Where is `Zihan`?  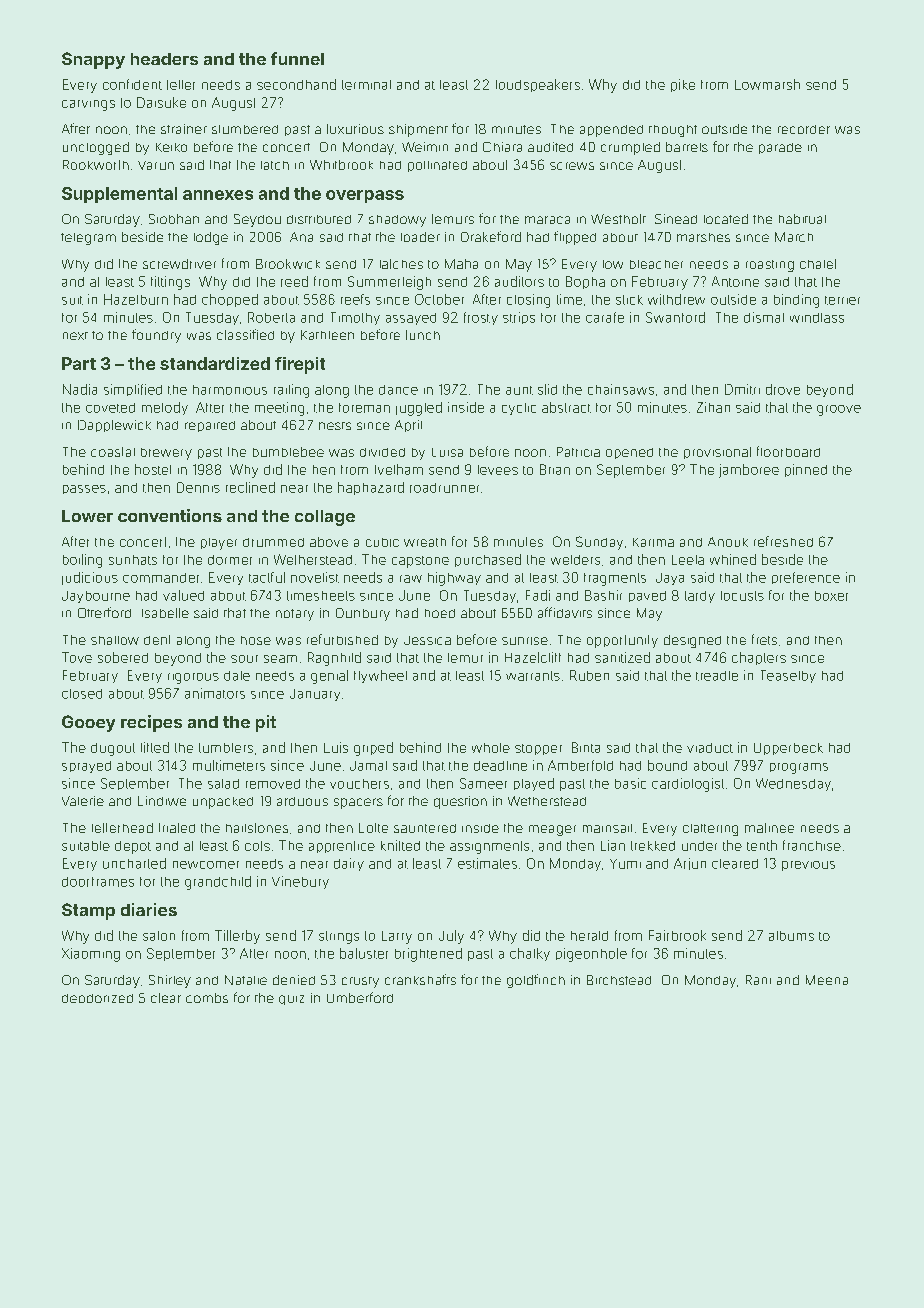
Zihan is located at coordinates (713, 407).
